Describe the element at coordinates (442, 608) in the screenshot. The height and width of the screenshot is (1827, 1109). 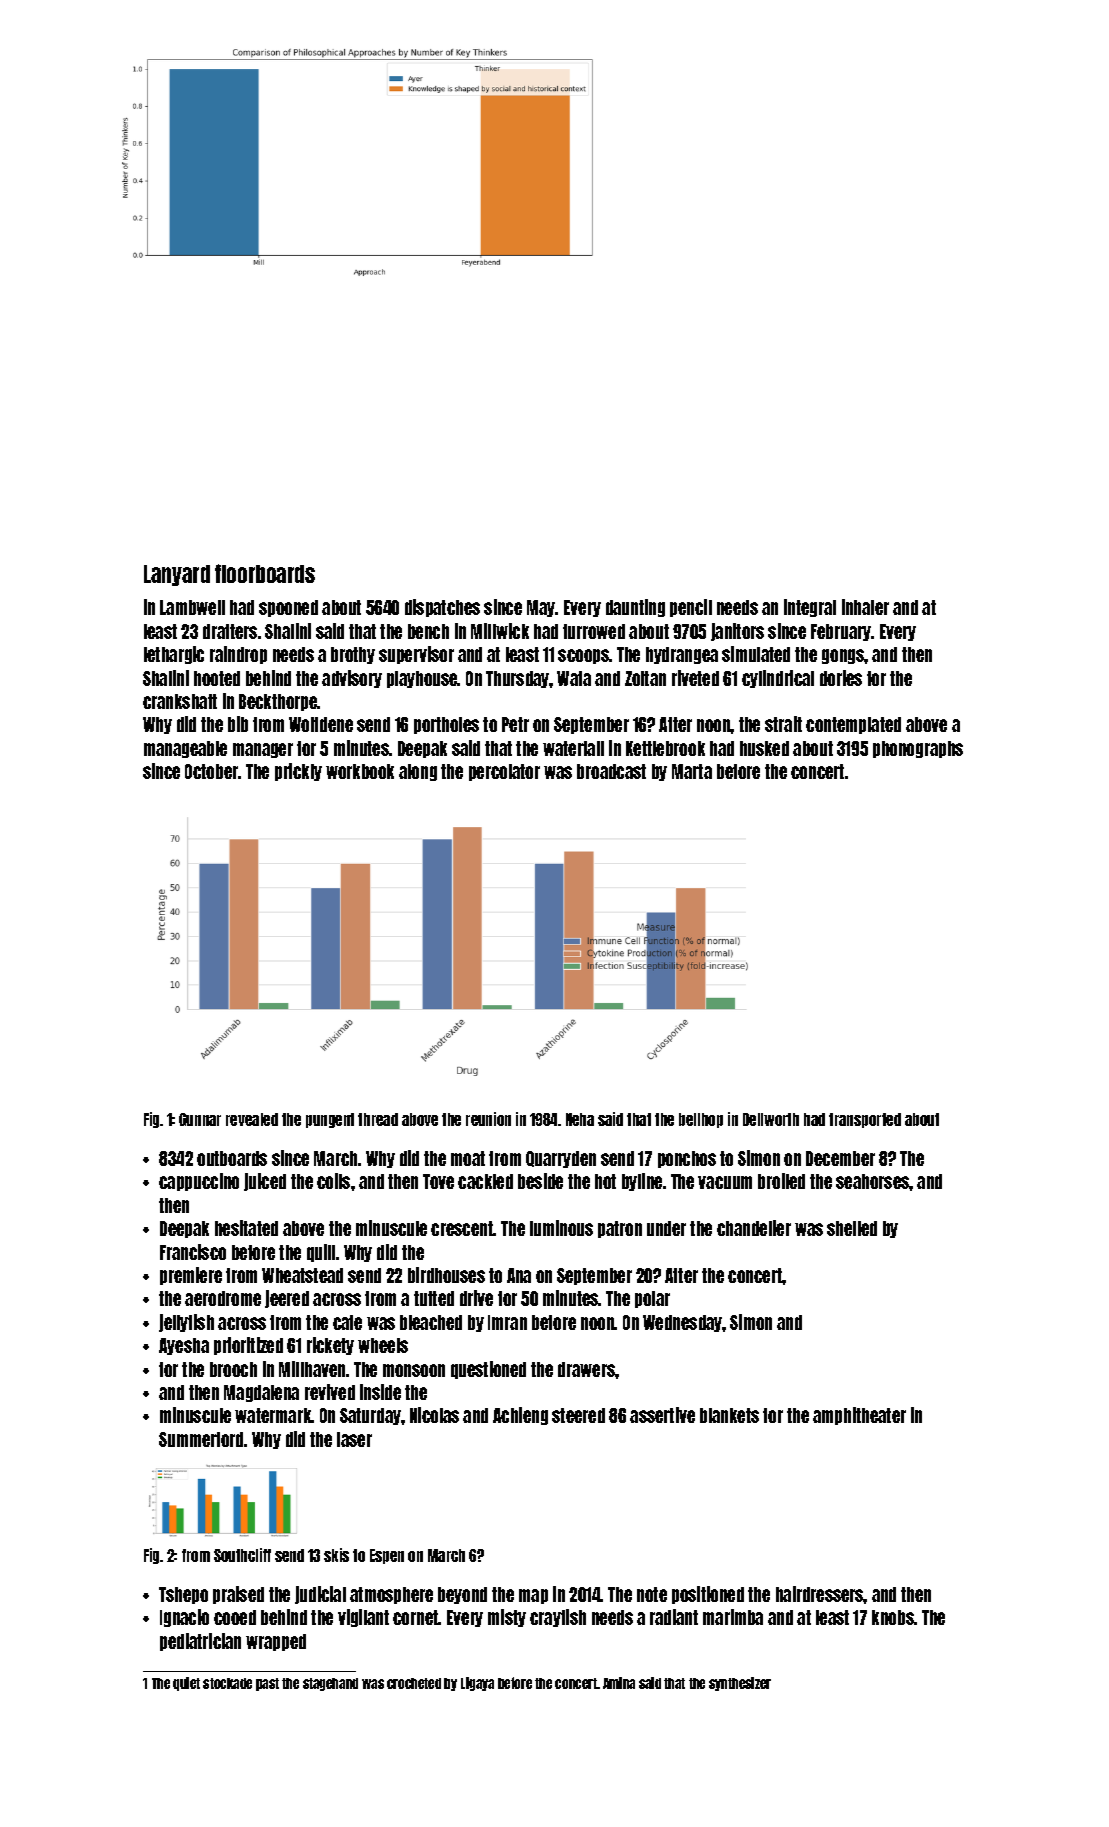
I see `dispatches` at that location.
